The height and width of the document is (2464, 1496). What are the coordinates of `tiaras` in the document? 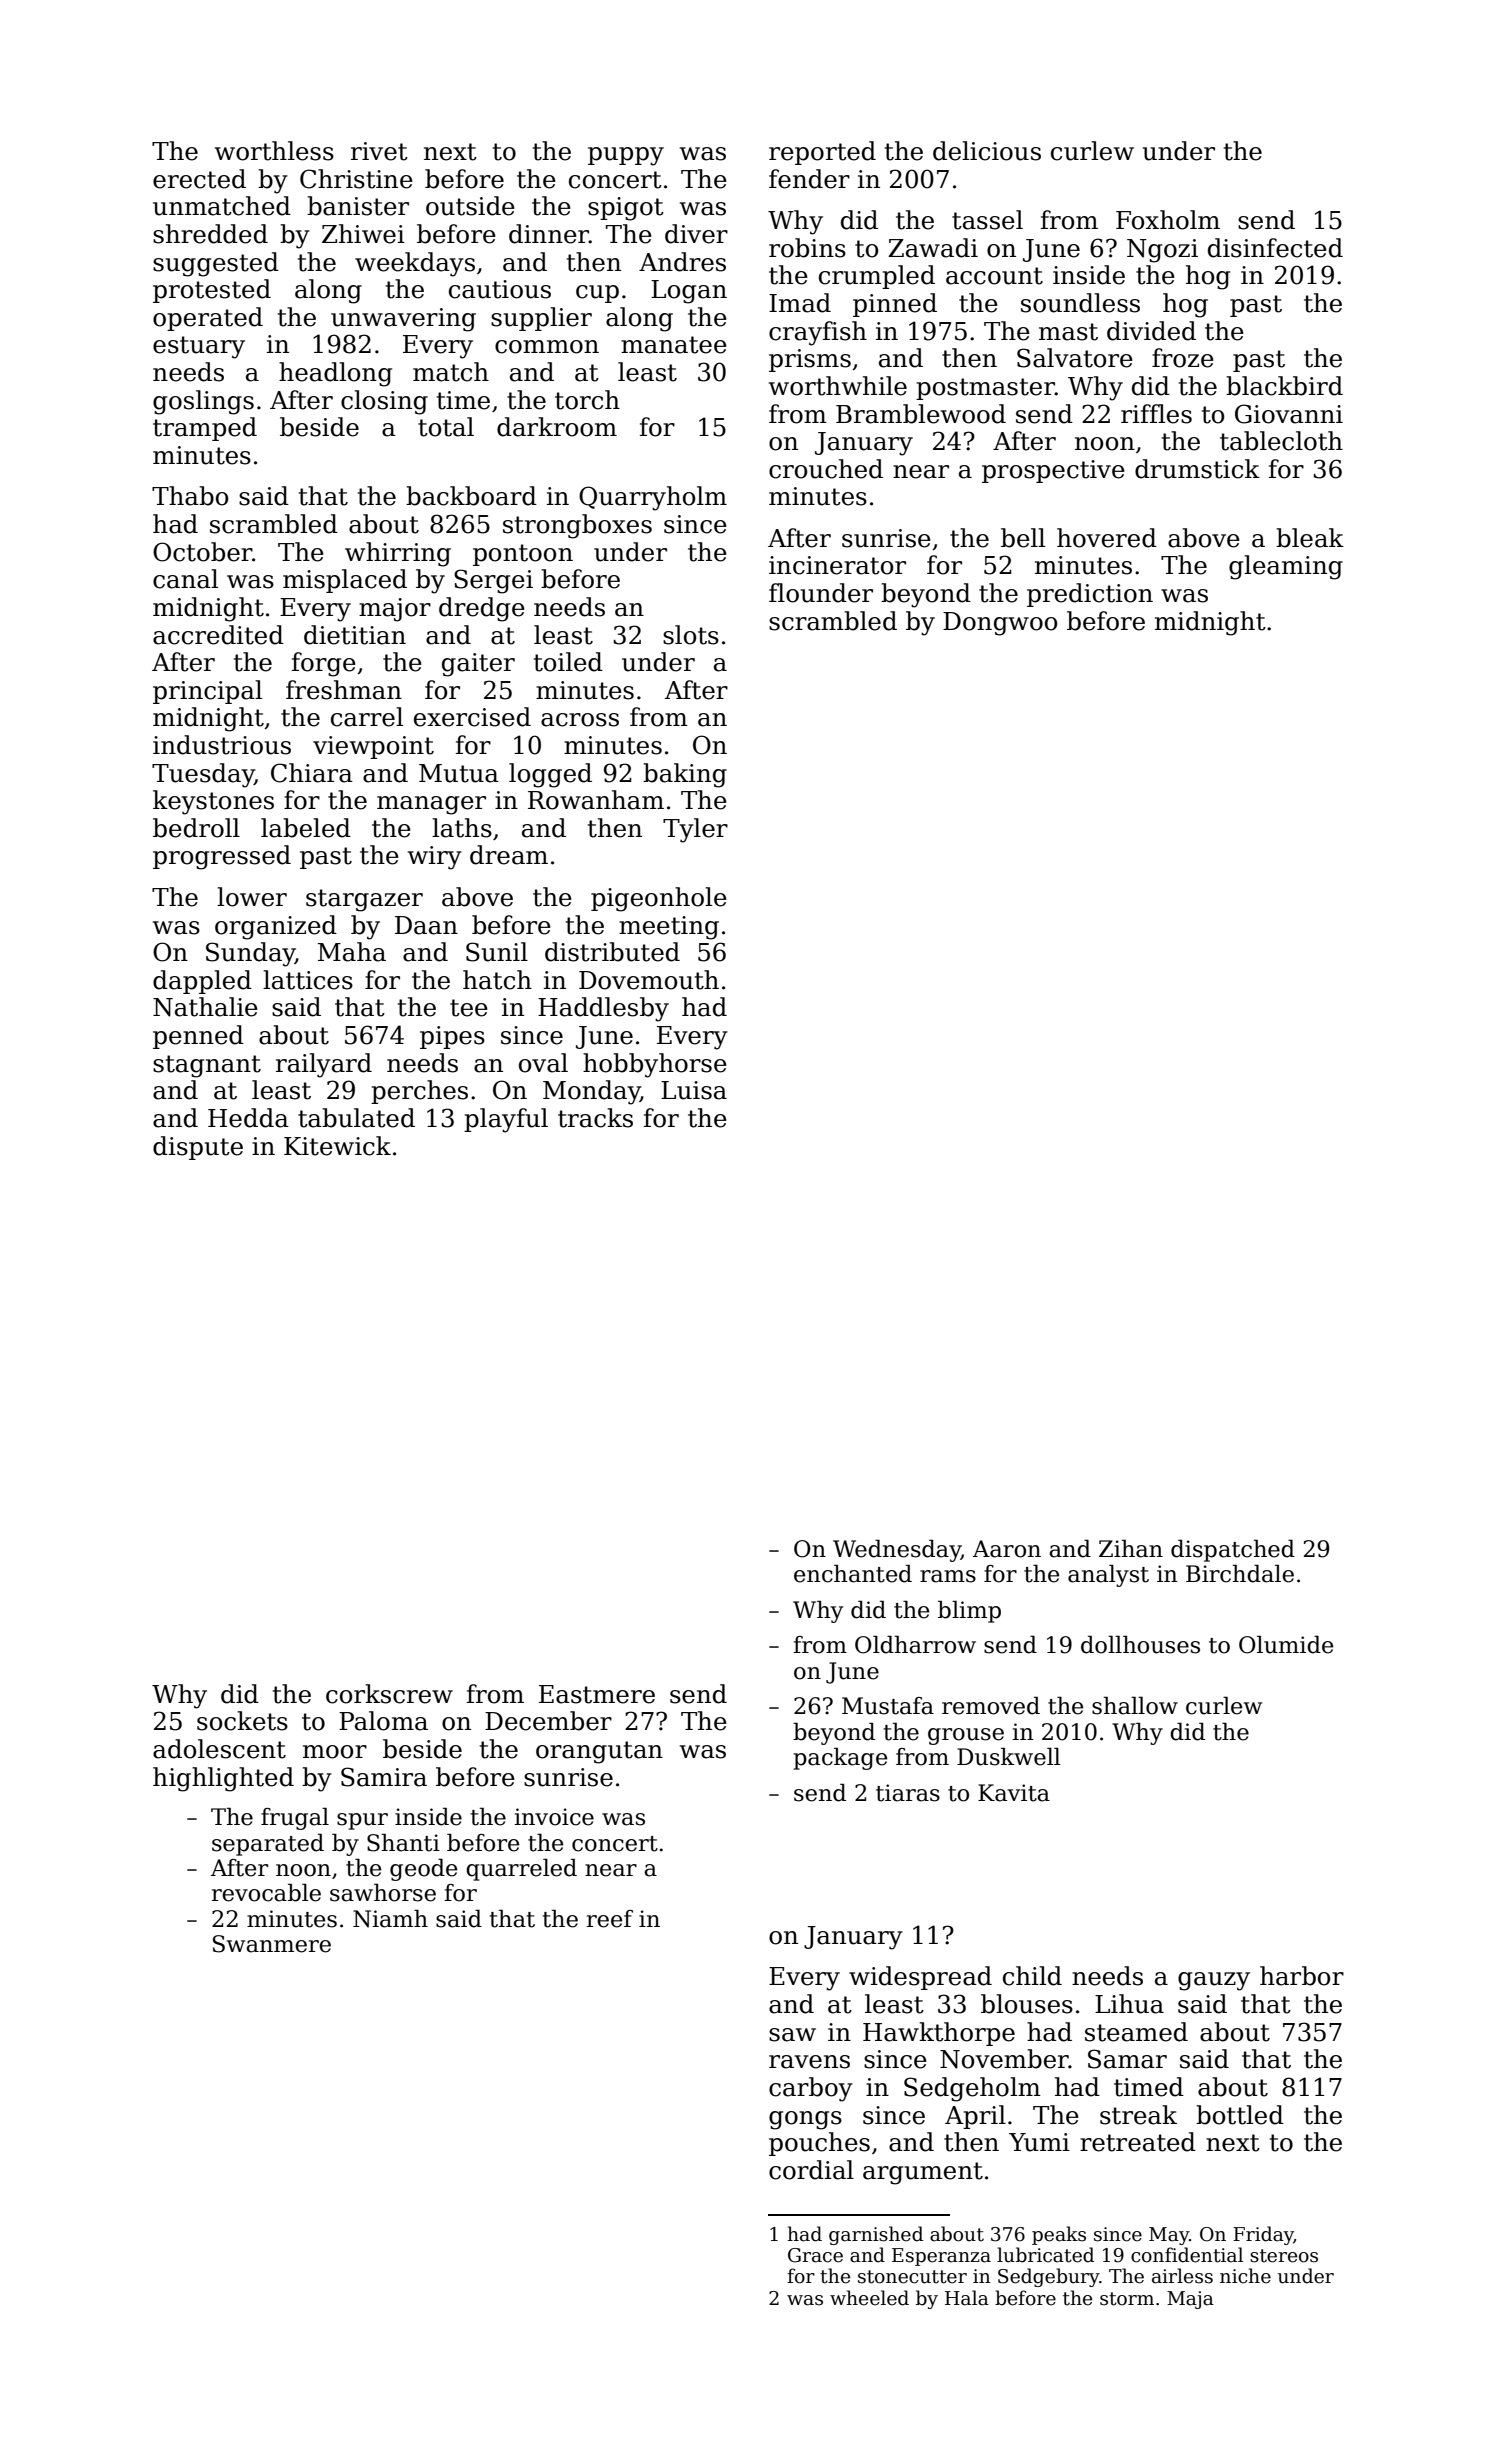 It's located at (908, 1793).
